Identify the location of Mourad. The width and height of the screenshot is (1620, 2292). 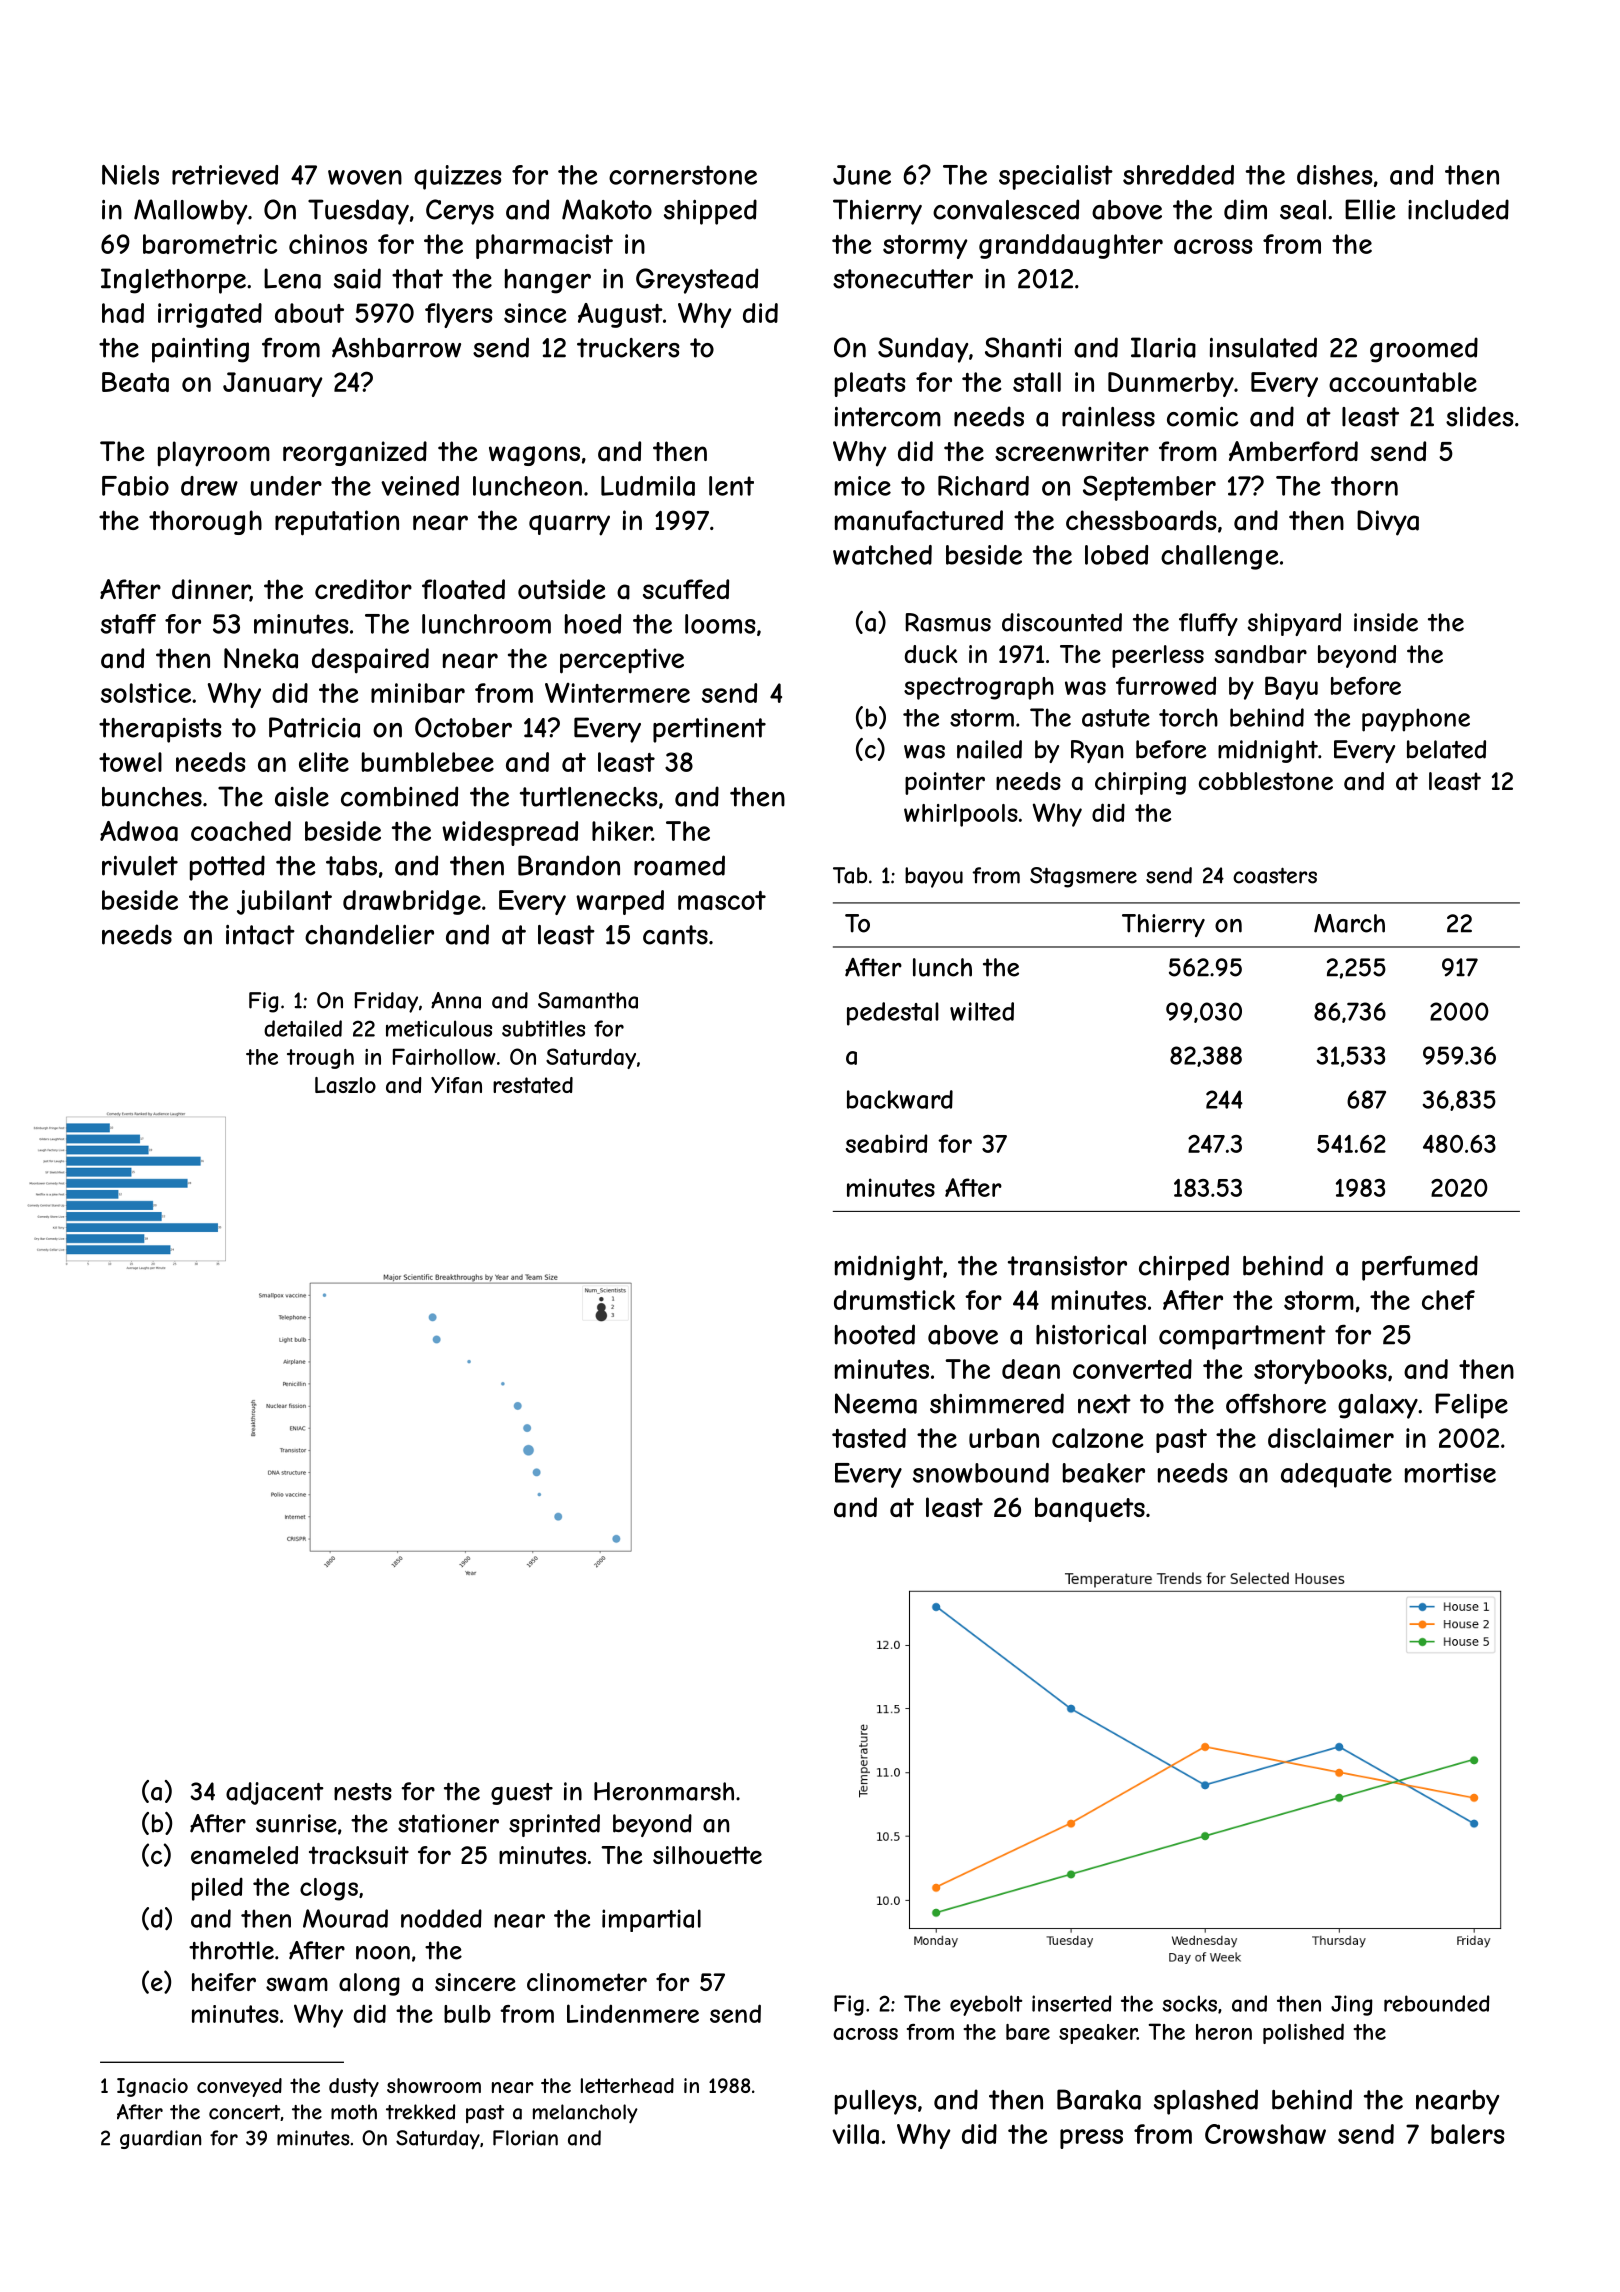
(345, 1918).
